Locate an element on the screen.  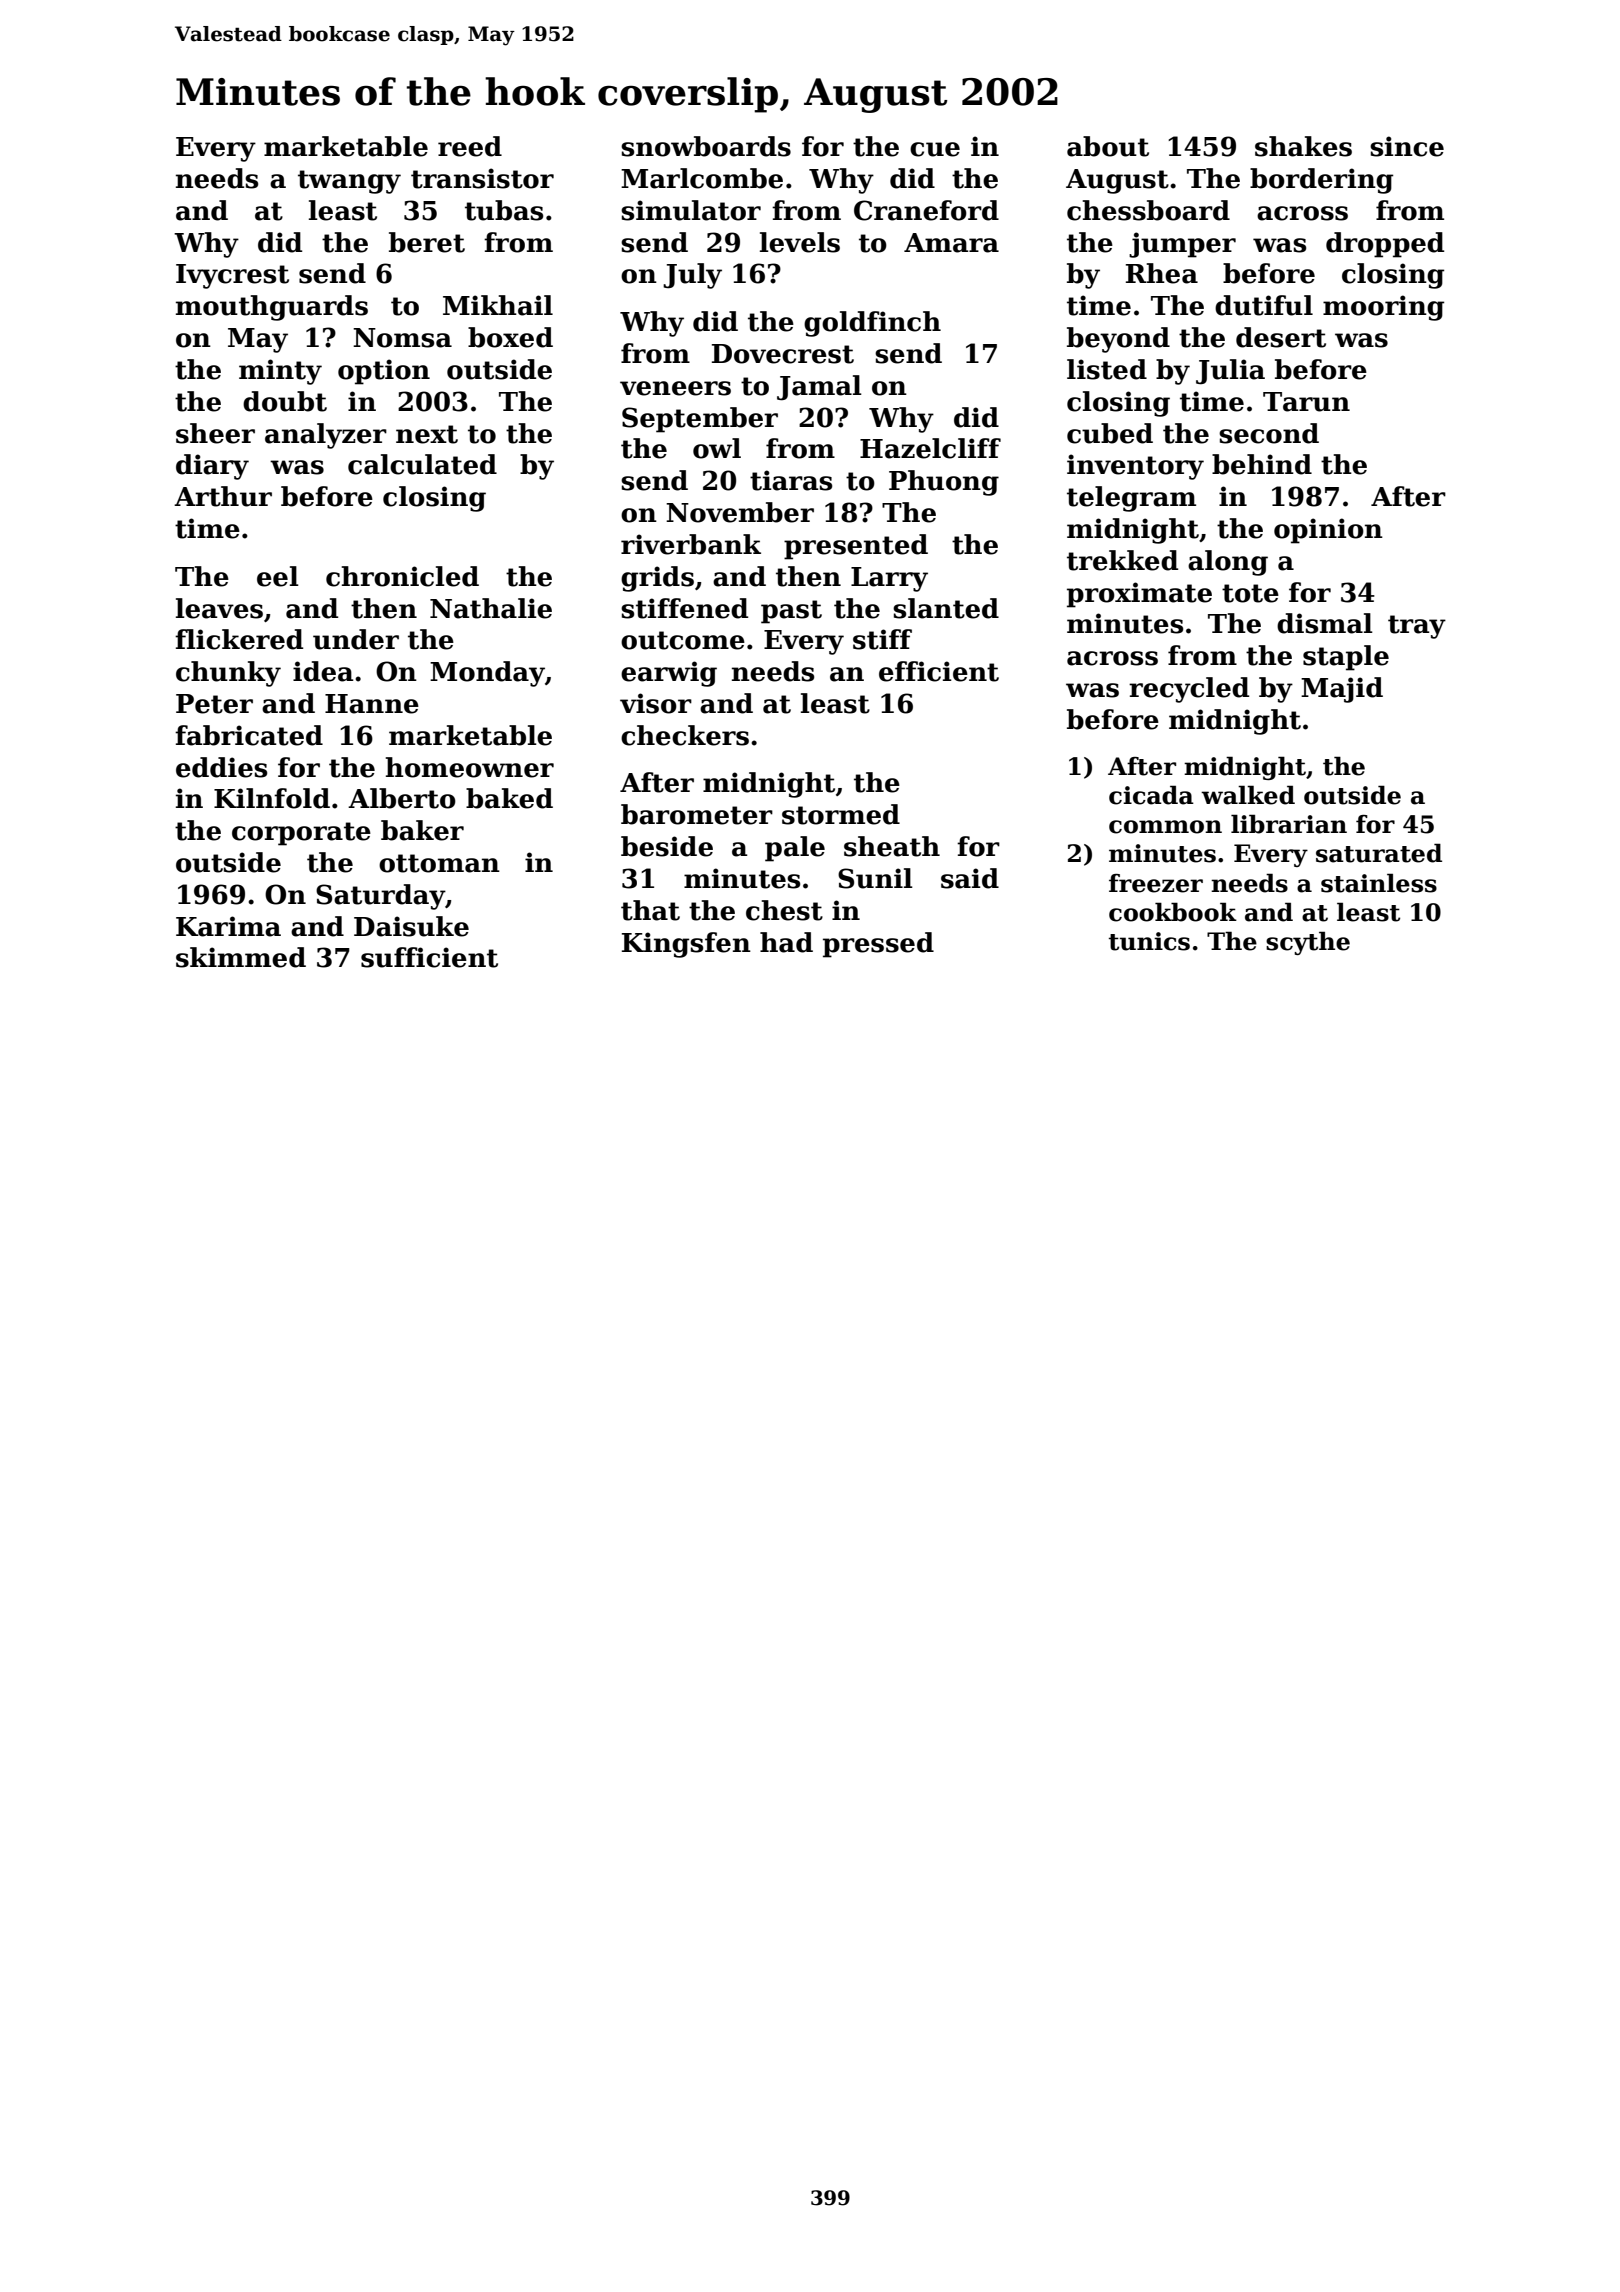
slanted is located at coordinates (946, 608).
